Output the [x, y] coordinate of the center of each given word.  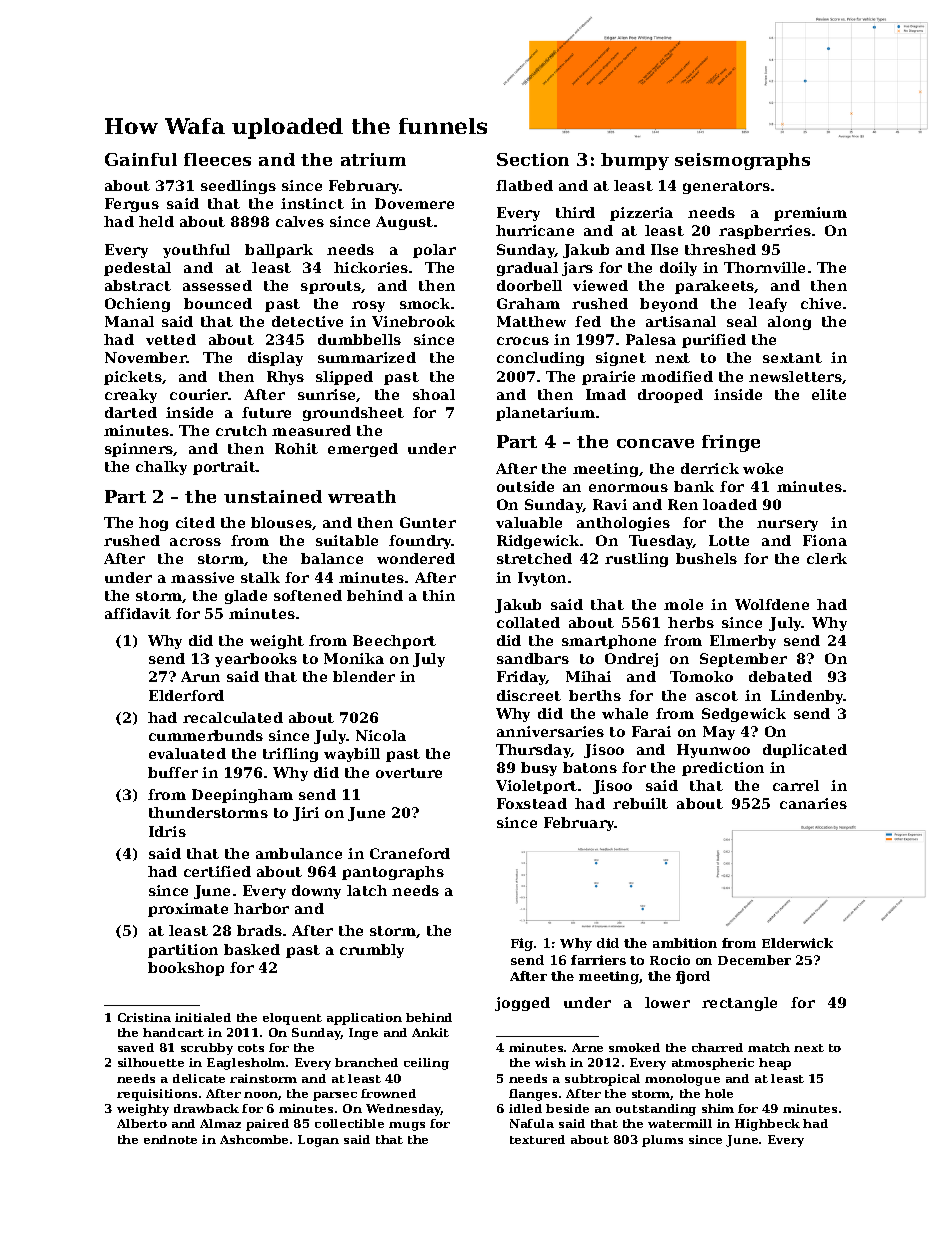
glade [246, 597]
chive [821, 303]
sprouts [331, 287]
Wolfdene [772, 604]
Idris [167, 831]
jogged [522, 1004]
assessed [217, 285]
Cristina [144, 1017]
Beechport [394, 642]
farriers [598, 960]
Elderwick [797, 943]
